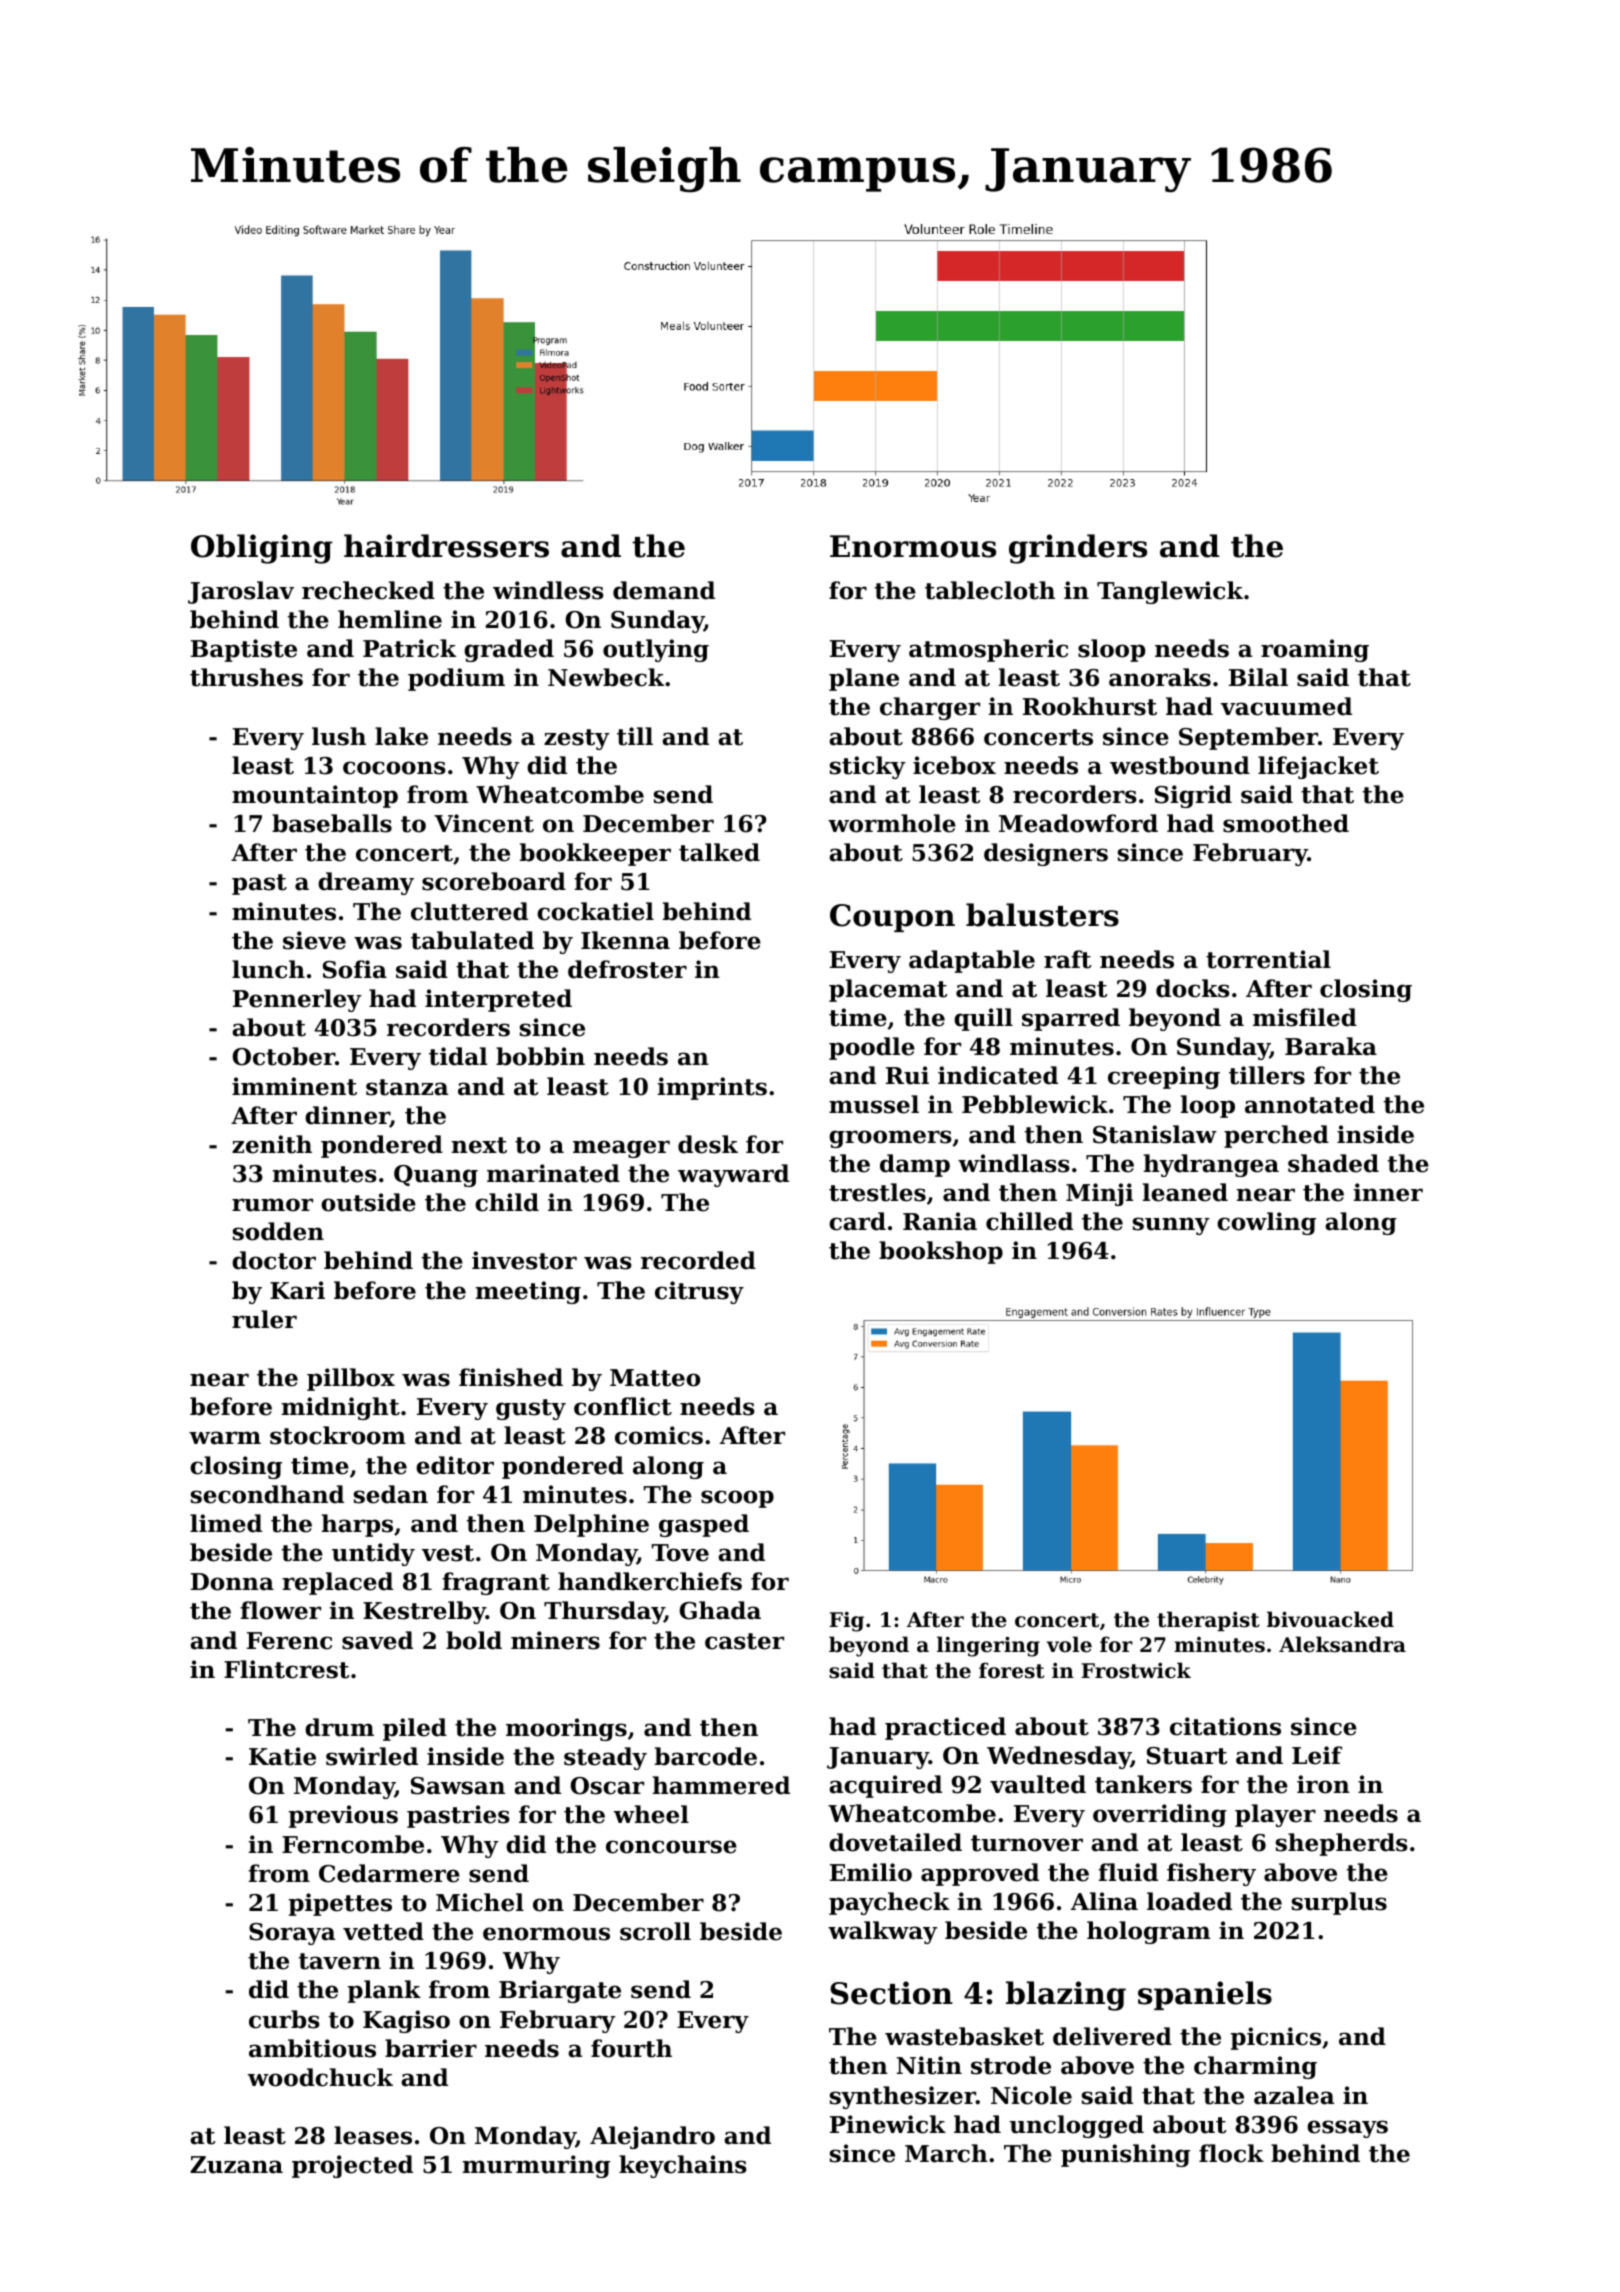  I want to click on leaned, so click(1185, 1192).
